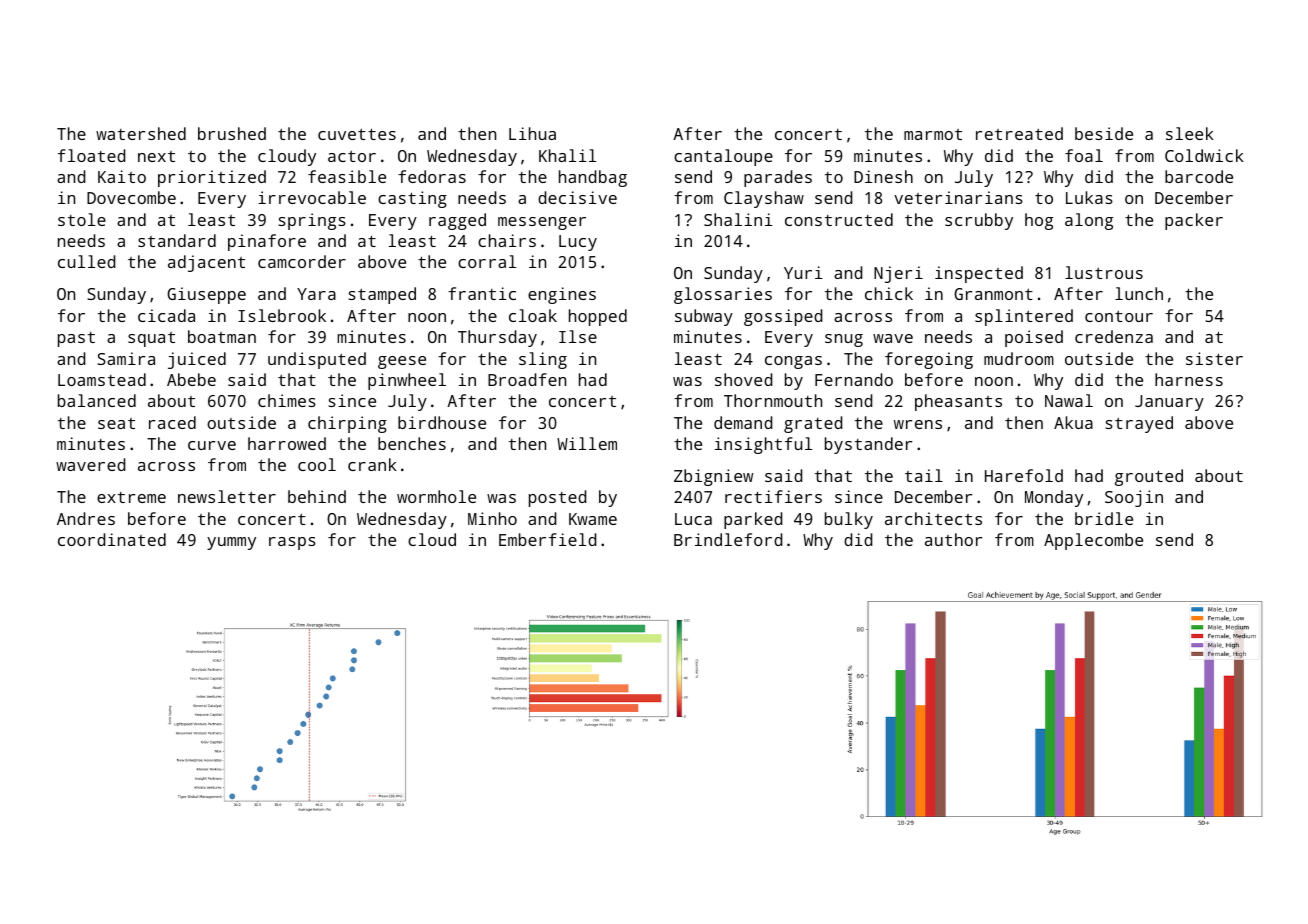 The width and height of the page is (1308, 924). Describe the element at coordinates (122, 176) in the page. I see `Kaito` at that location.
